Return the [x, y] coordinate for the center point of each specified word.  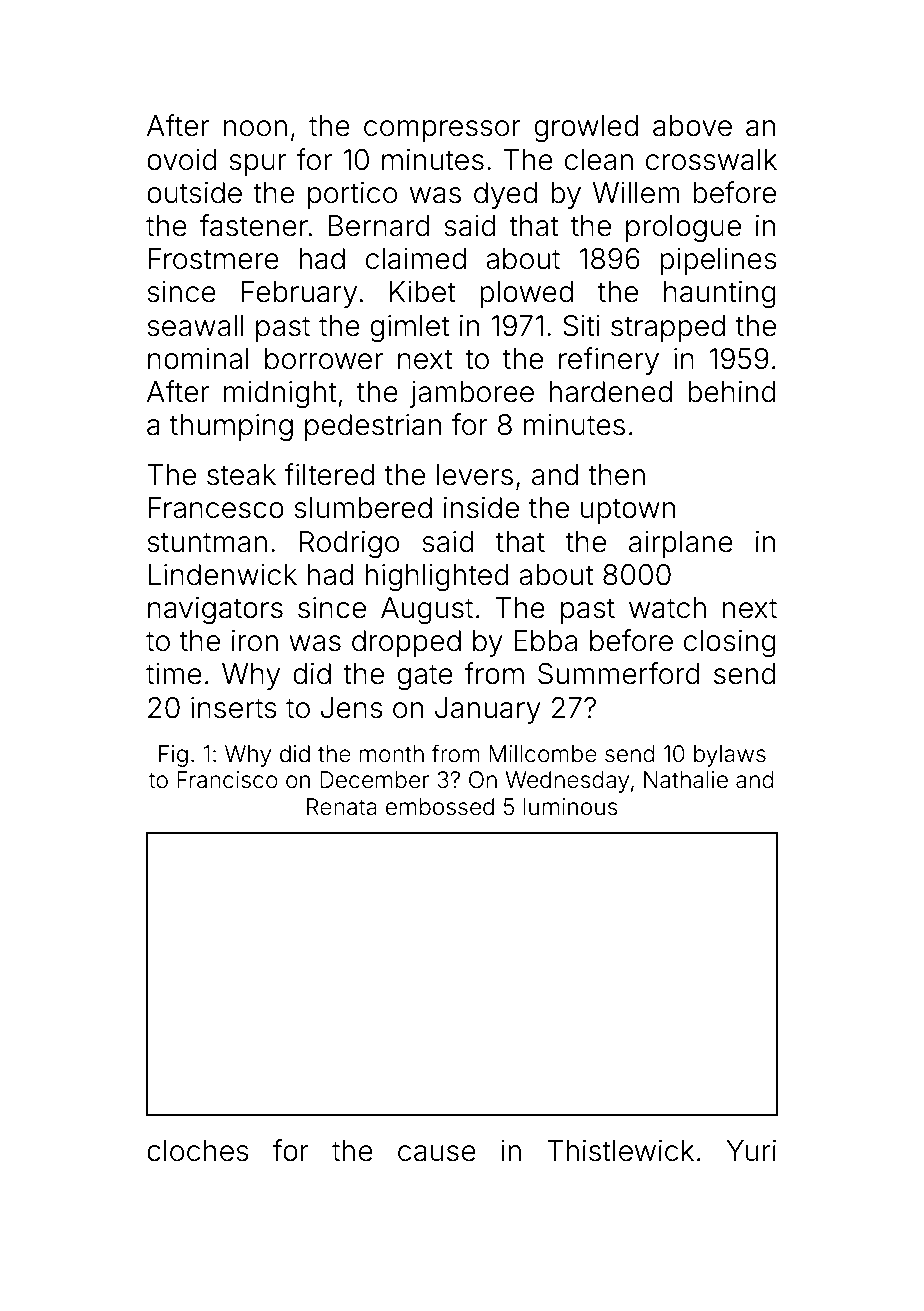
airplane [681, 544]
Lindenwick [222, 575]
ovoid [182, 160]
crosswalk [711, 160]
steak [241, 475]
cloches [198, 1151]
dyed [505, 195]
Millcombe [543, 754]
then [616, 475]
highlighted [437, 577]
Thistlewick [620, 1151]
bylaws [730, 756]
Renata [342, 807]
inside [481, 508]
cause [437, 1153]
